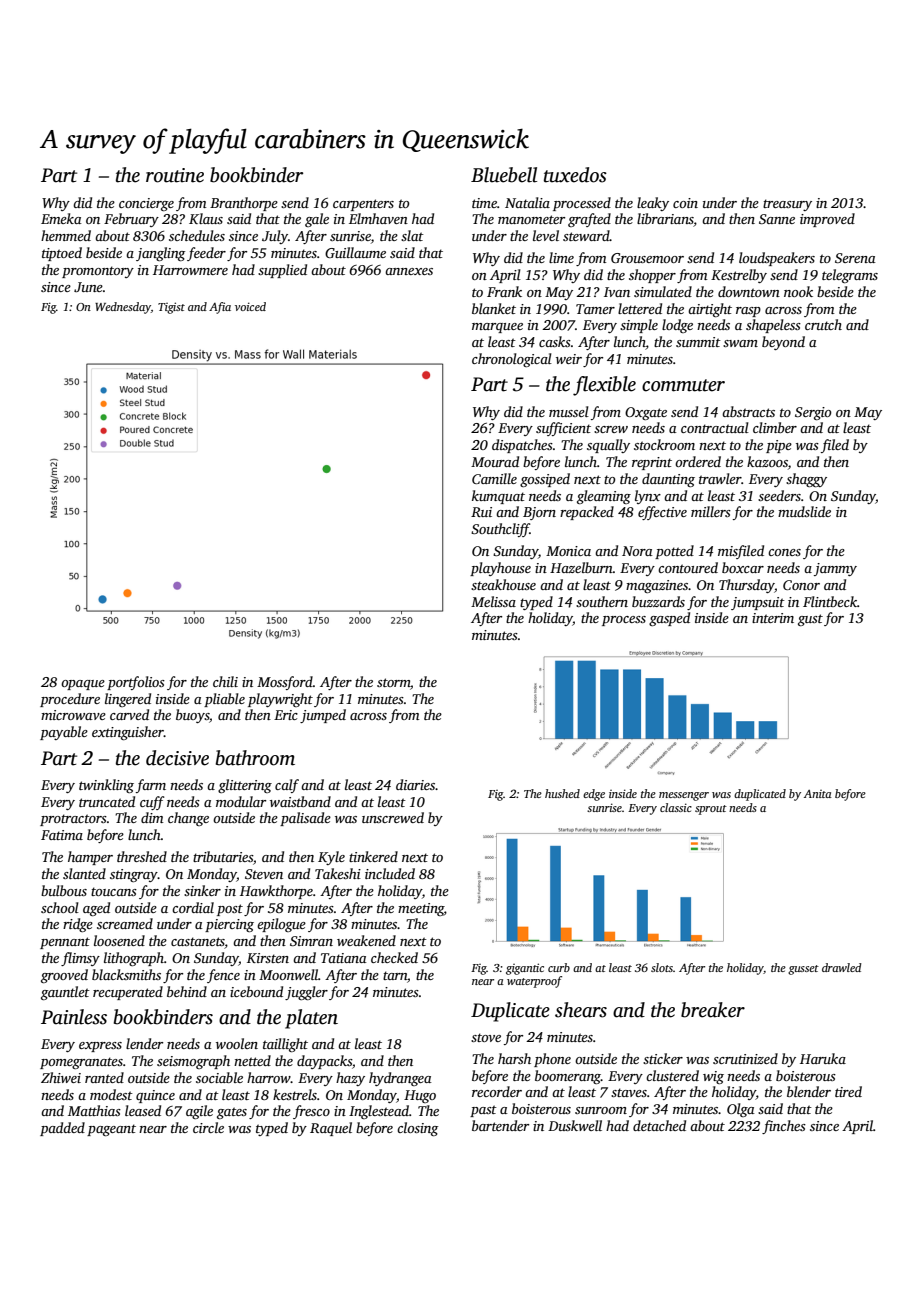 Image resolution: width=924 pixels, height=1308 pixels. I want to click on Klaus, so click(206, 218).
